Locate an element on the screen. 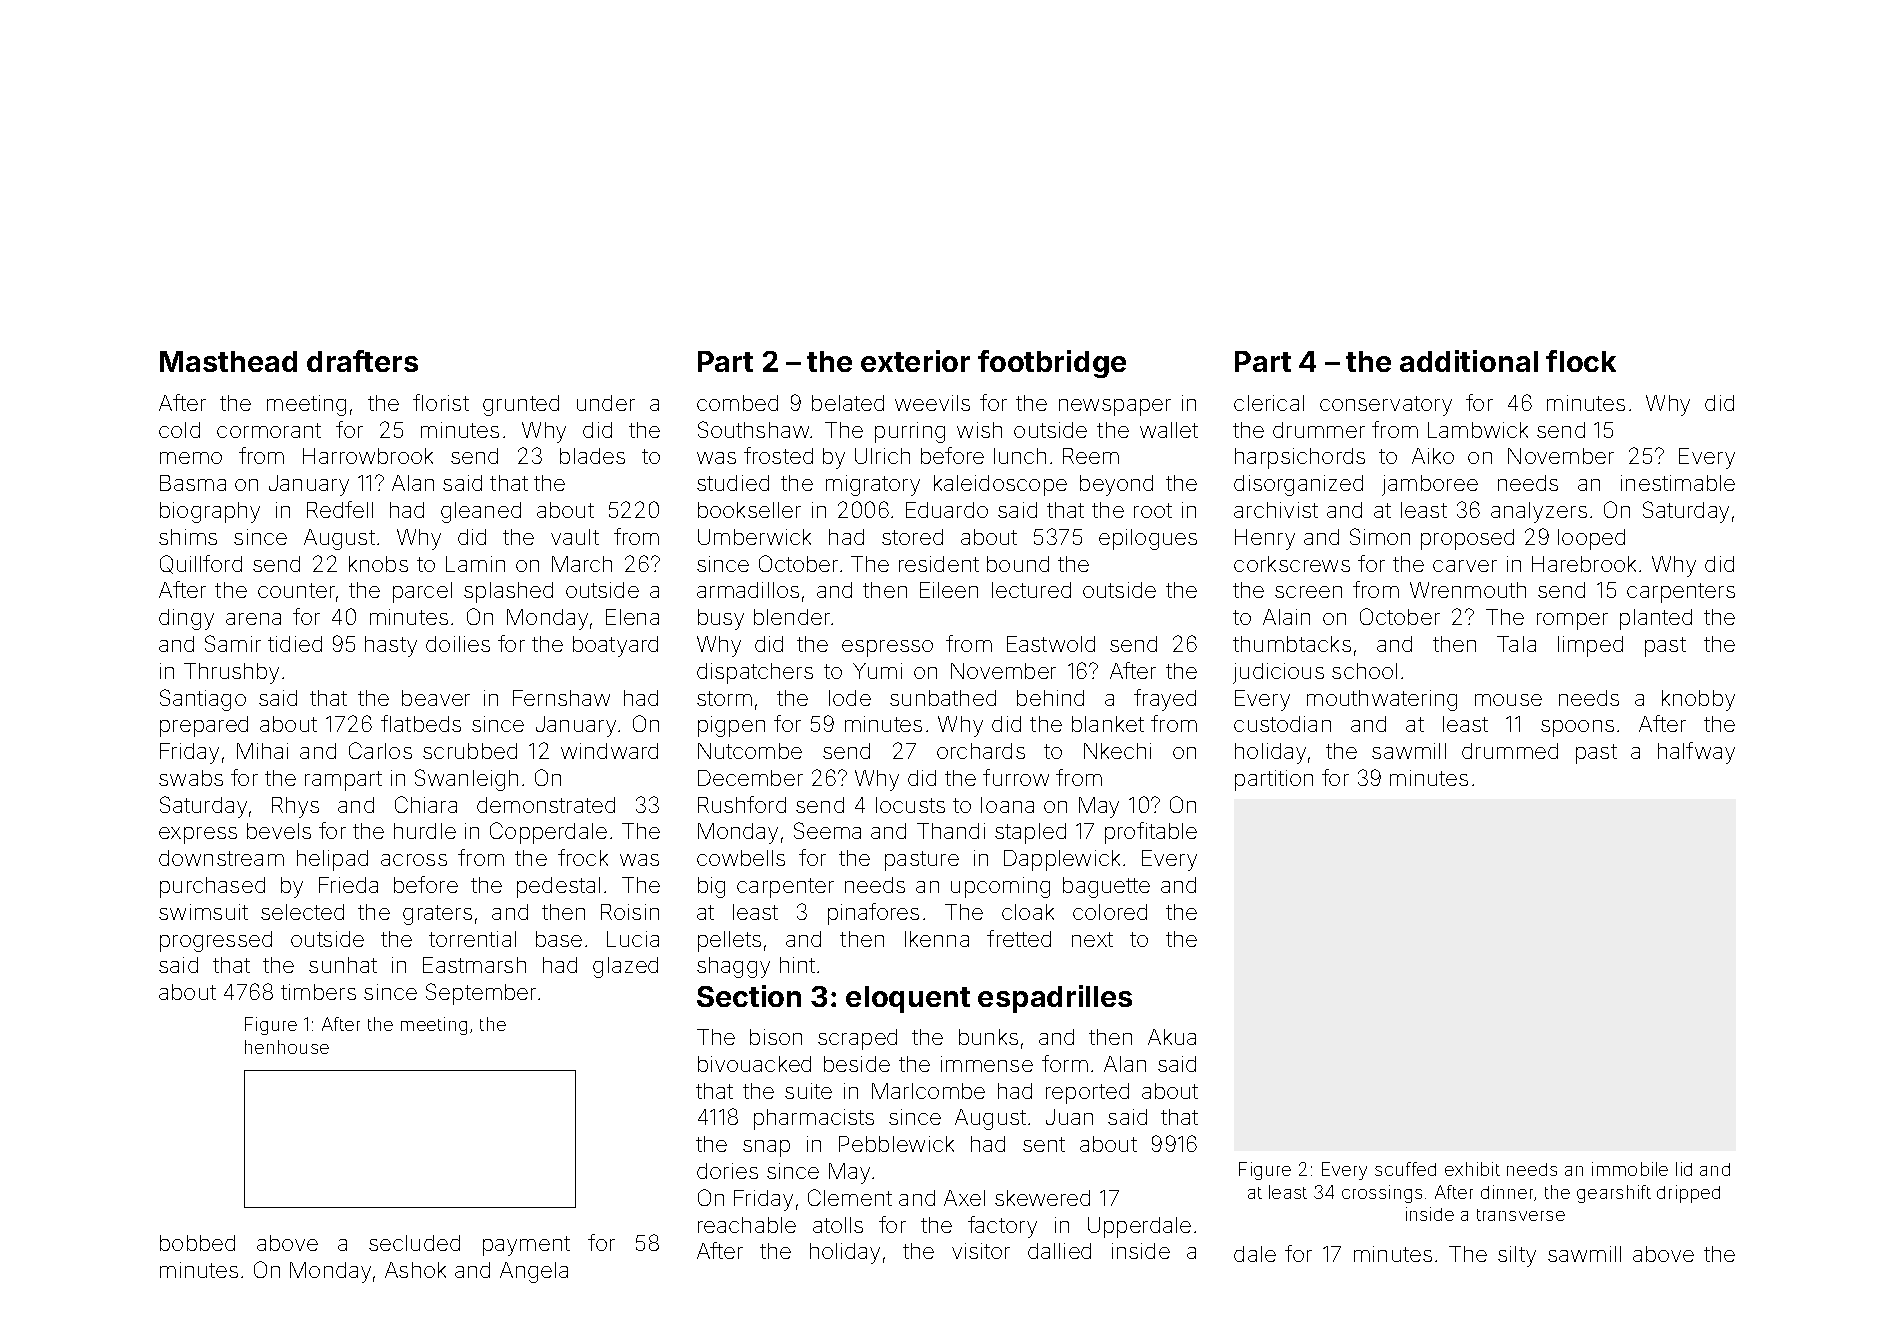  reachable is located at coordinates (747, 1225).
